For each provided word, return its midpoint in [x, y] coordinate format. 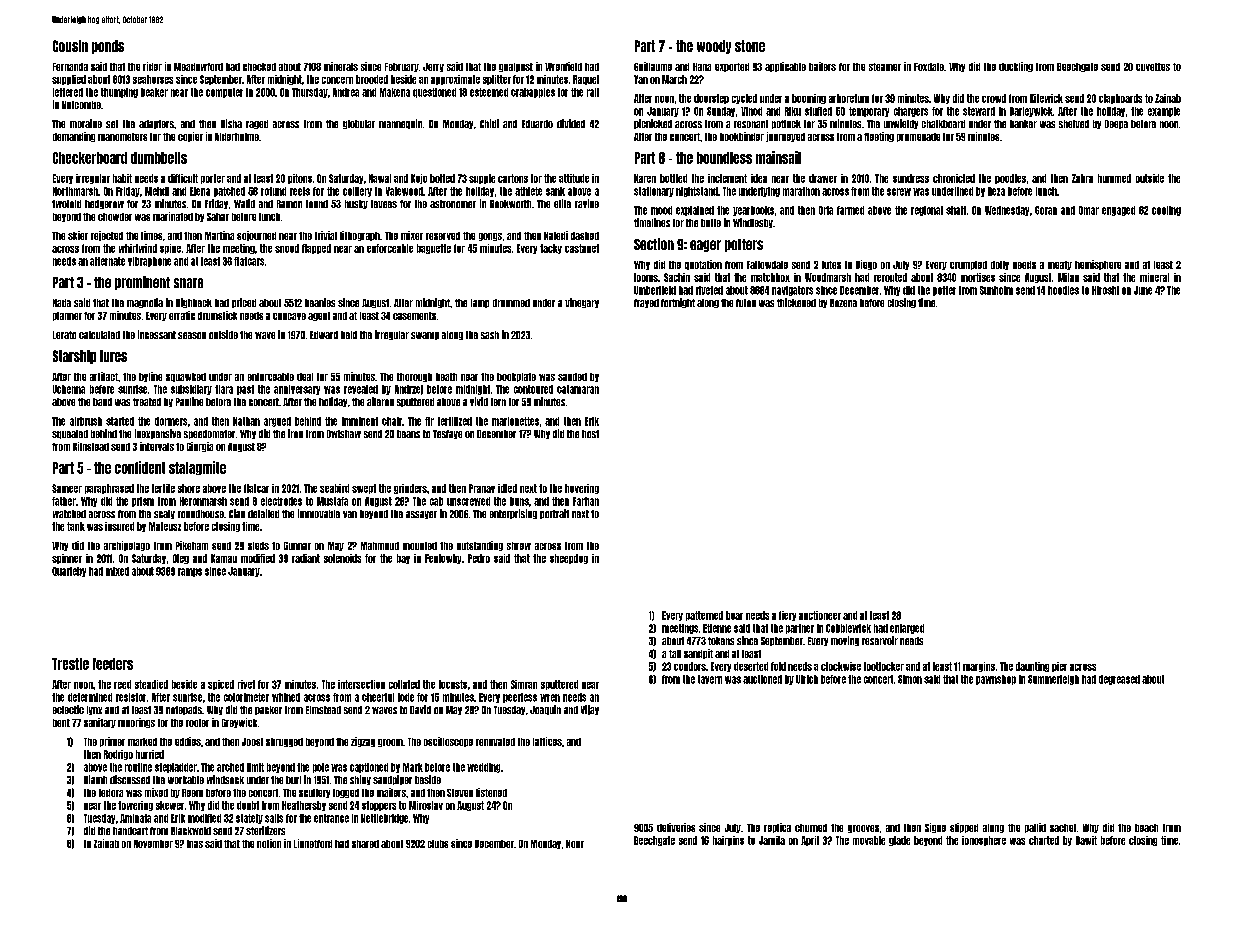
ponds [108, 47]
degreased [1119, 680]
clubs [438, 844]
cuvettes [1153, 67]
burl [293, 780]
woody [714, 47]
